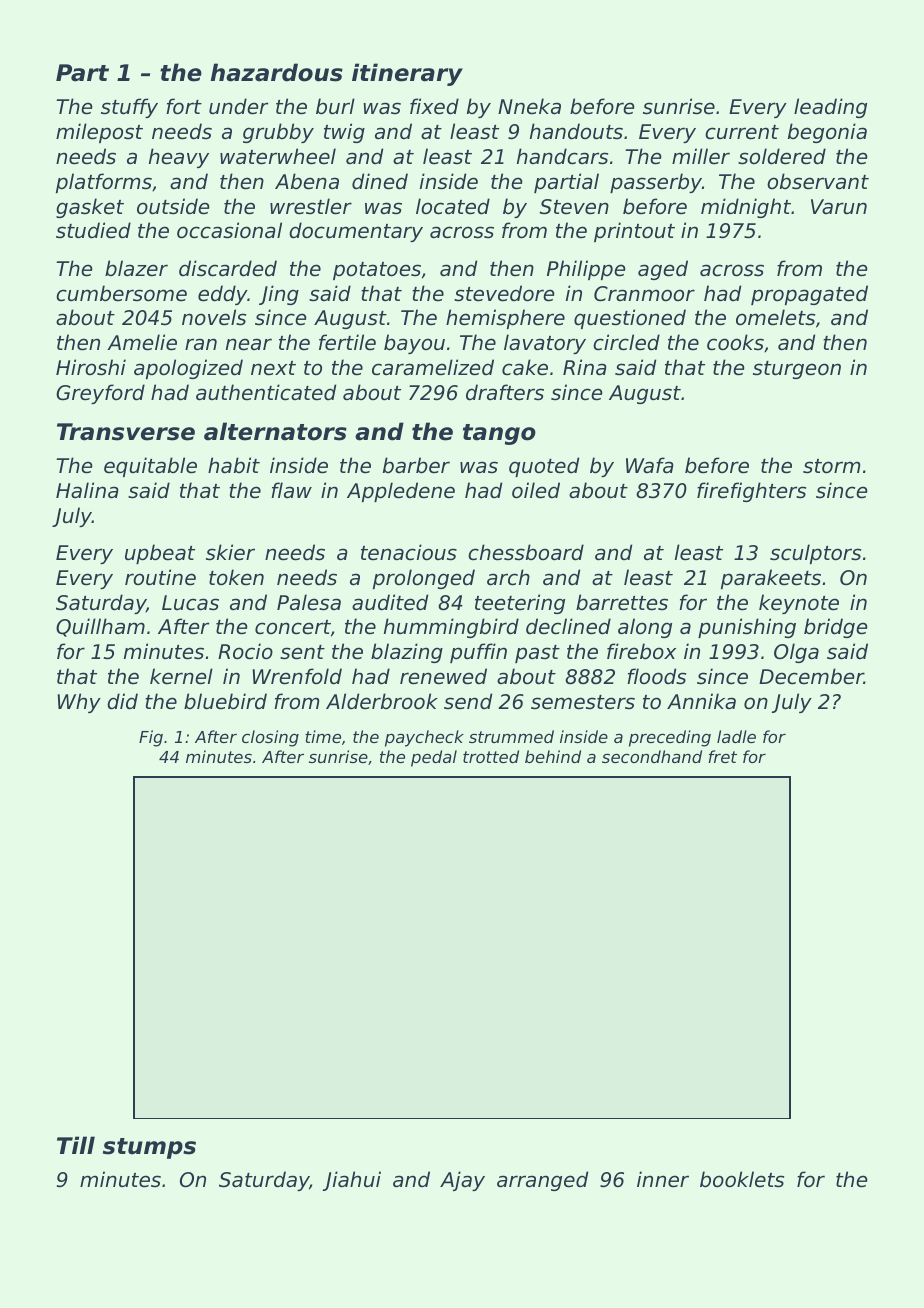 The height and width of the screenshot is (1308, 924). I want to click on bluebird, so click(225, 701).
